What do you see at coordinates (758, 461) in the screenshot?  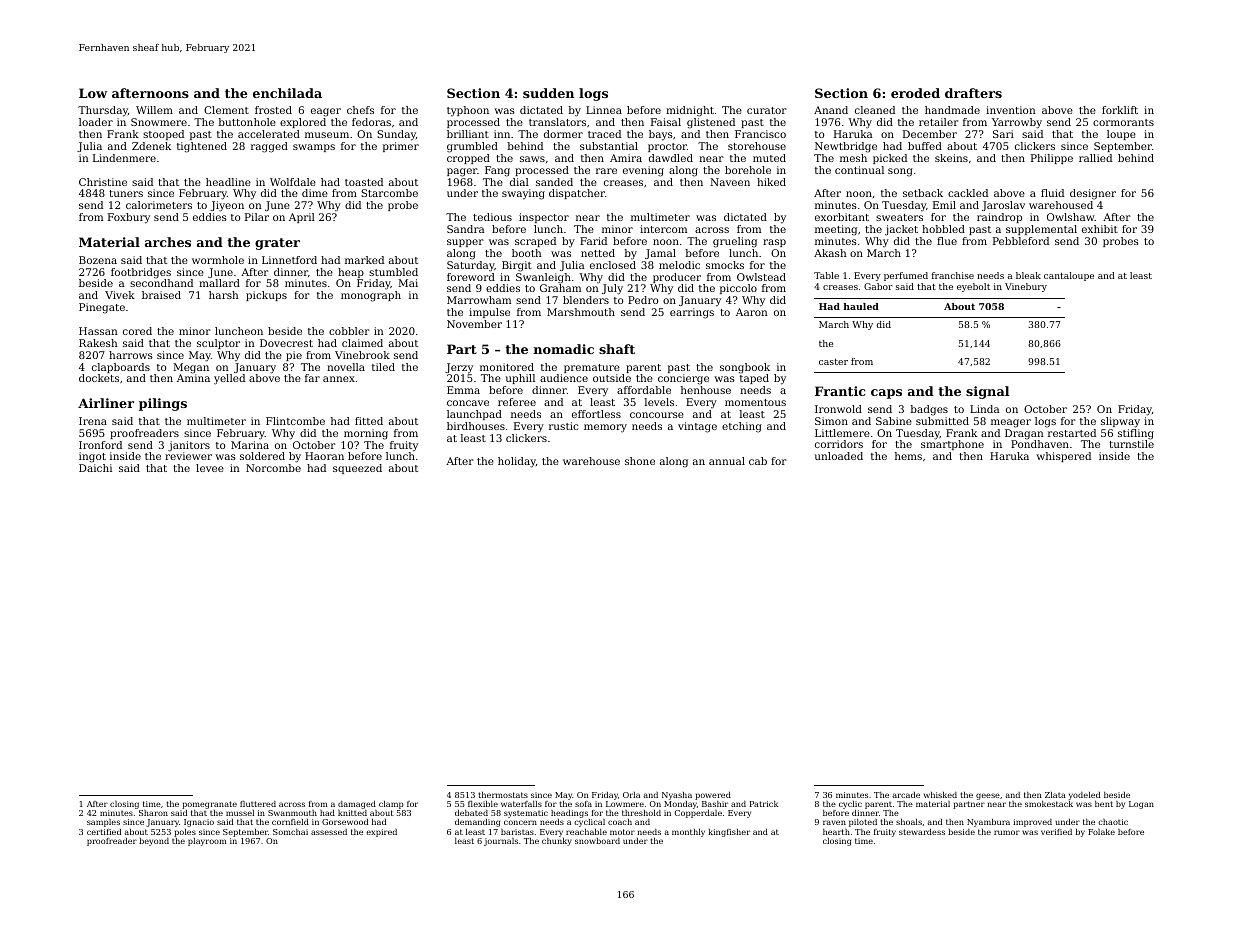 I see `cab` at bounding box center [758, 461].
